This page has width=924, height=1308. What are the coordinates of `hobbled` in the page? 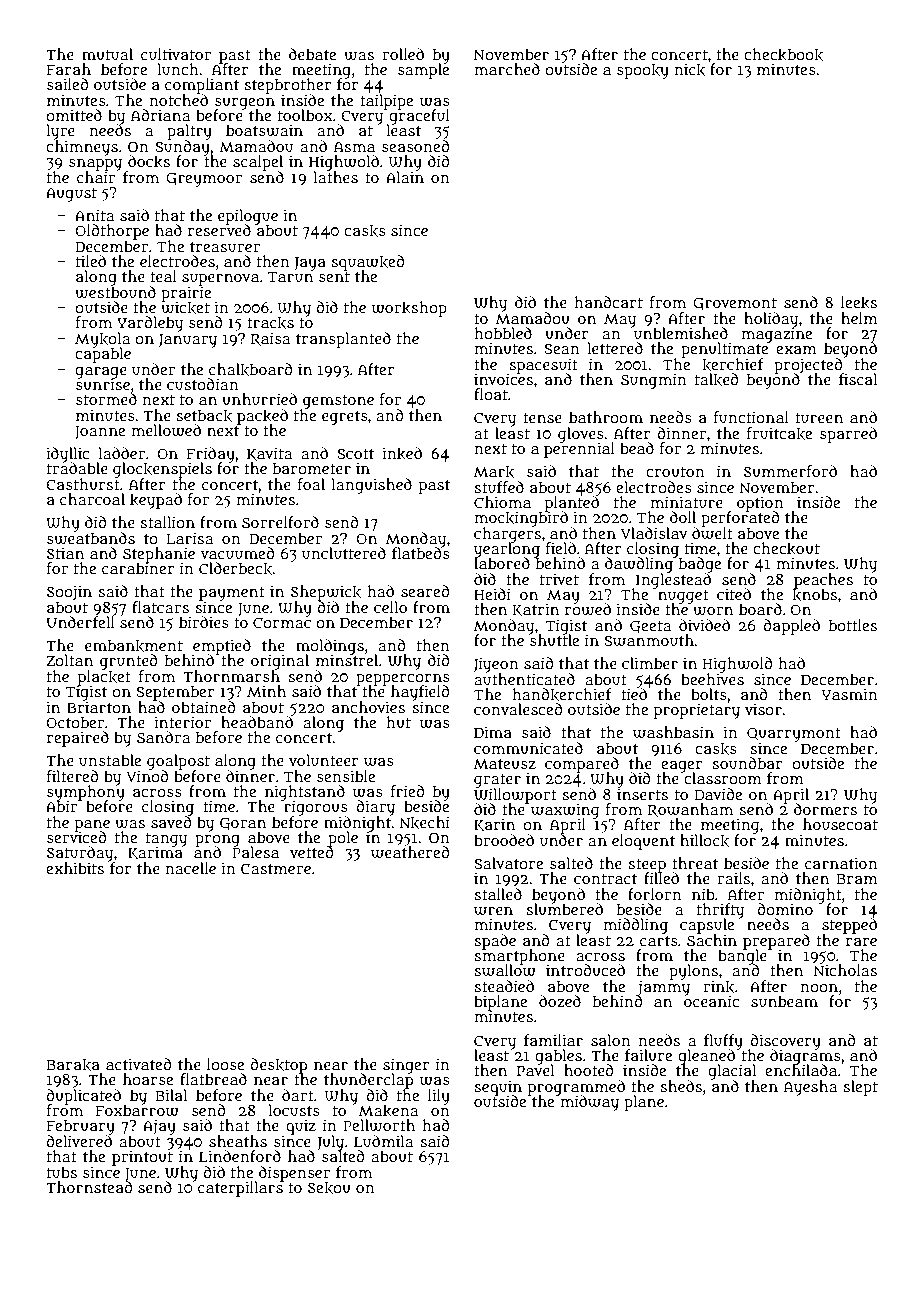 It's located at (503, 333).
